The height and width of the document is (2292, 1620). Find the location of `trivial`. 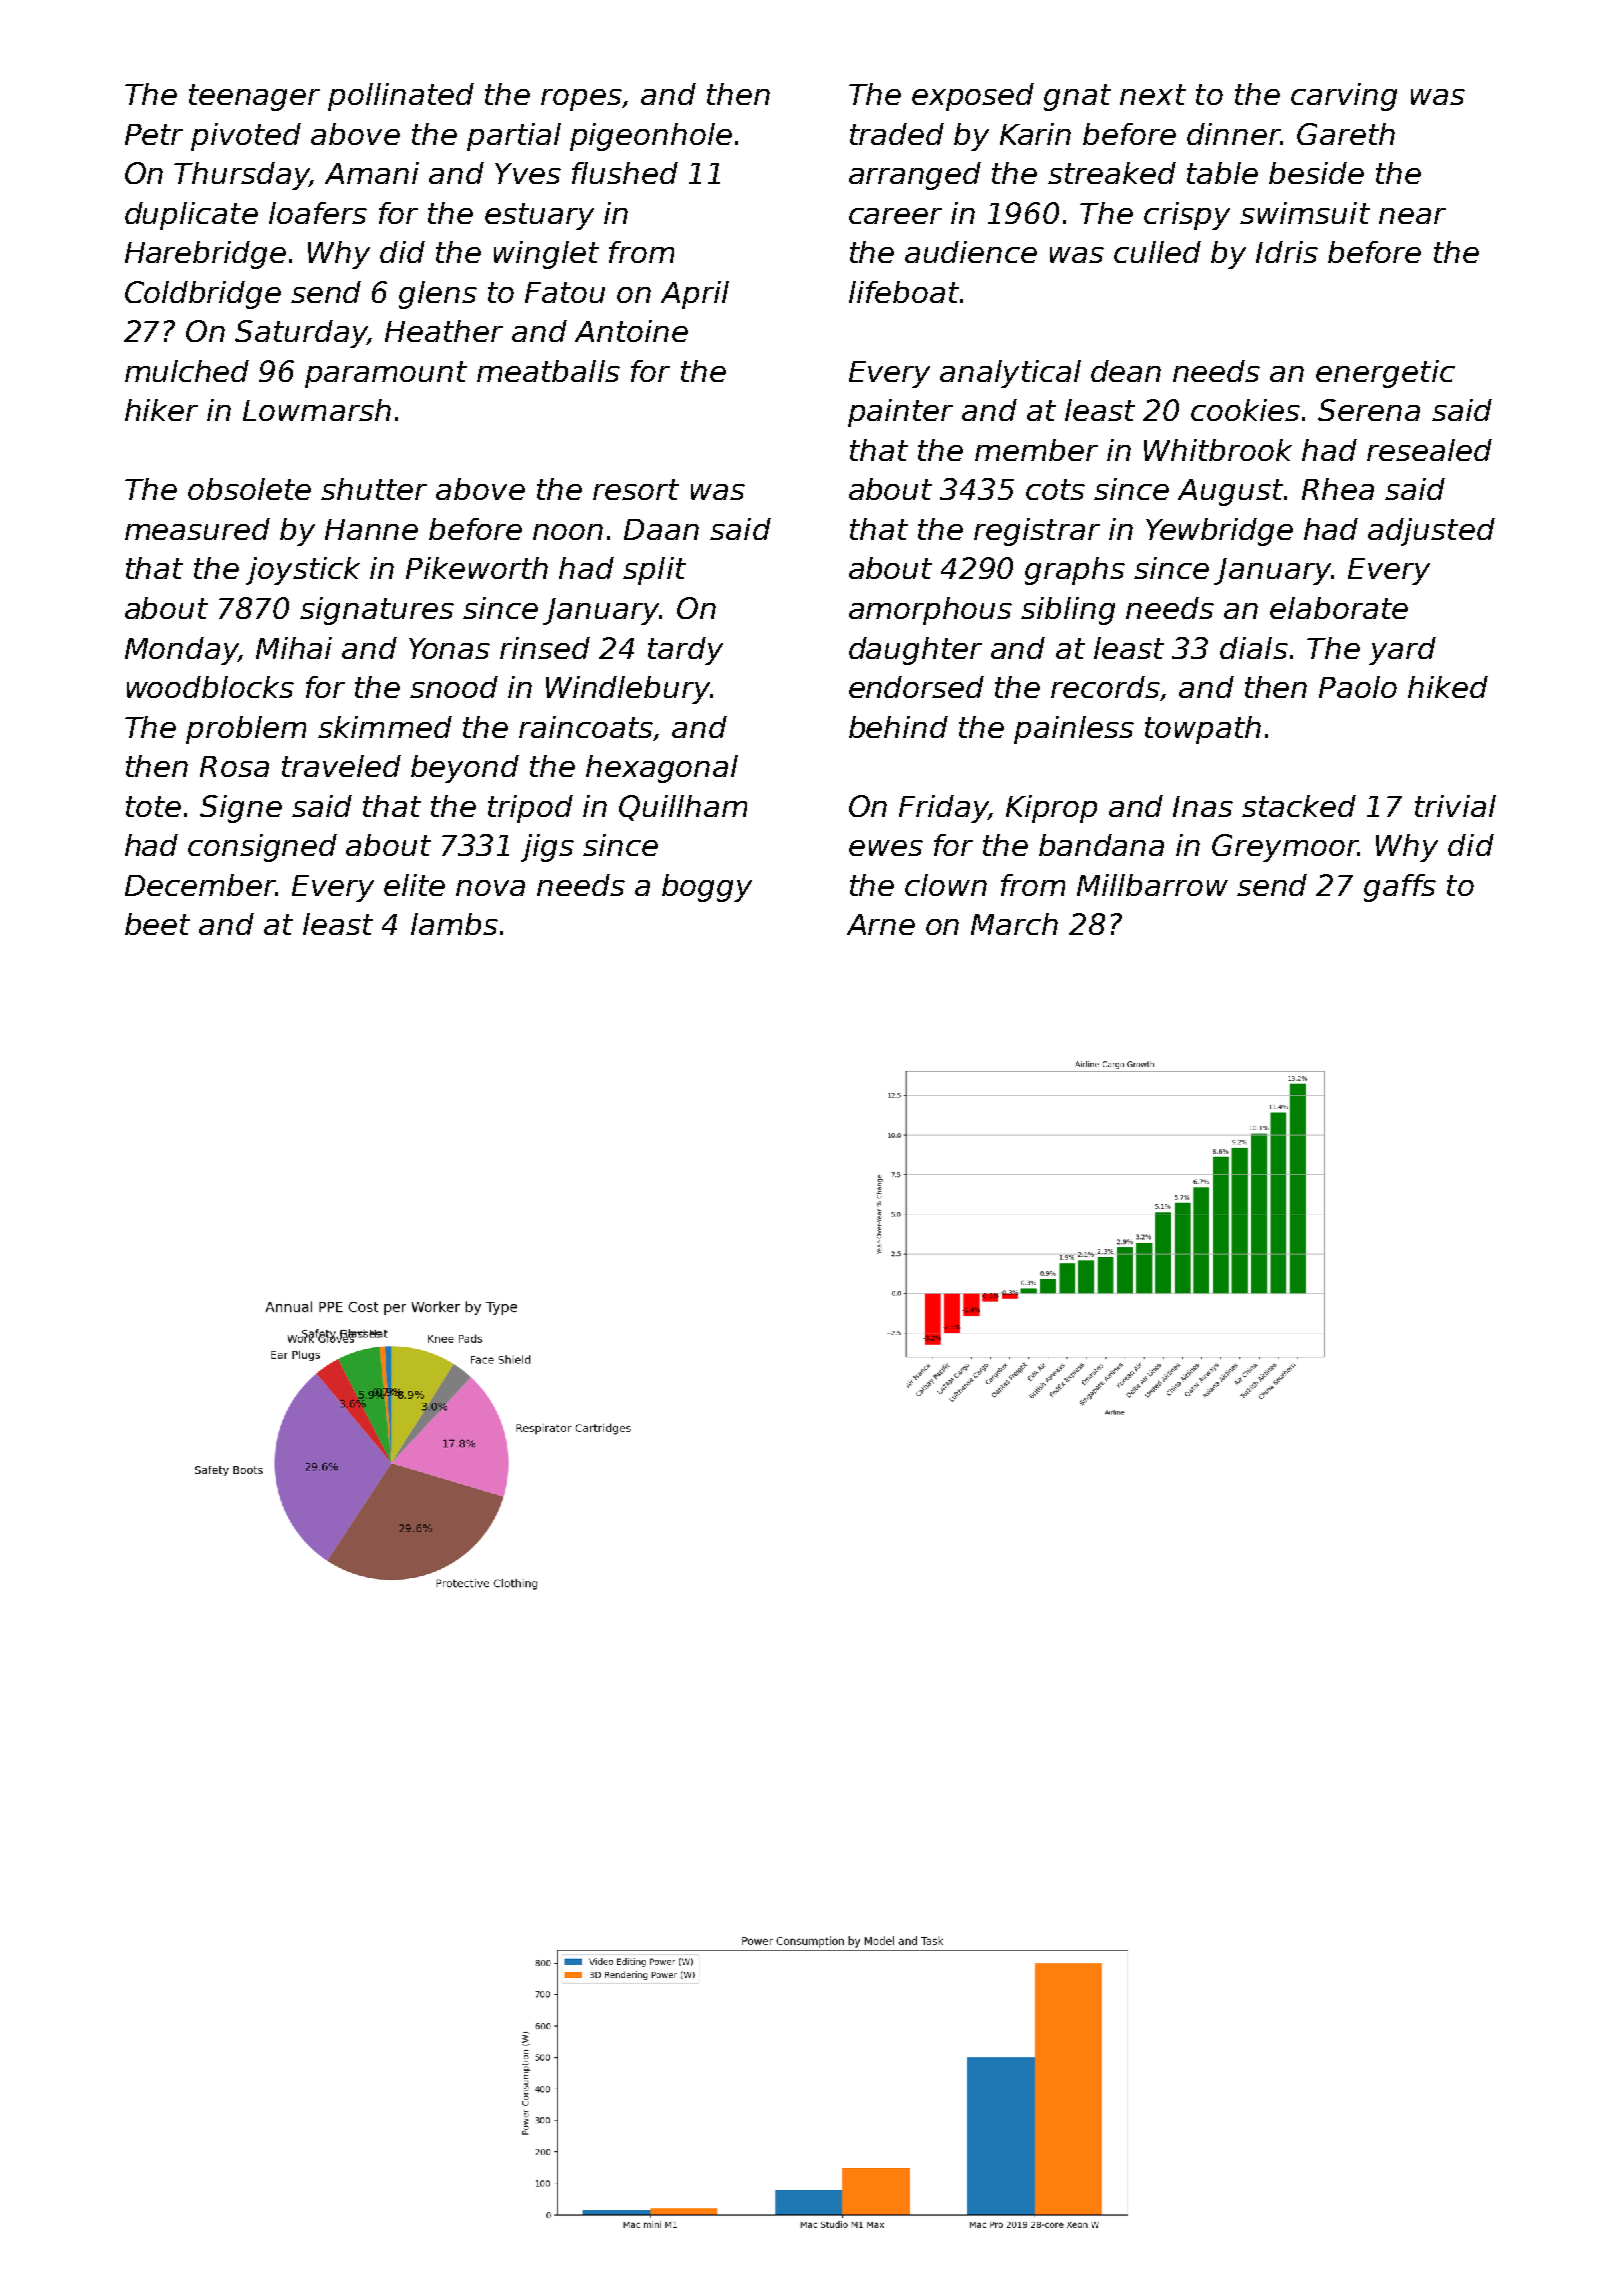

trivial is located at coordinates (1455, 806).
